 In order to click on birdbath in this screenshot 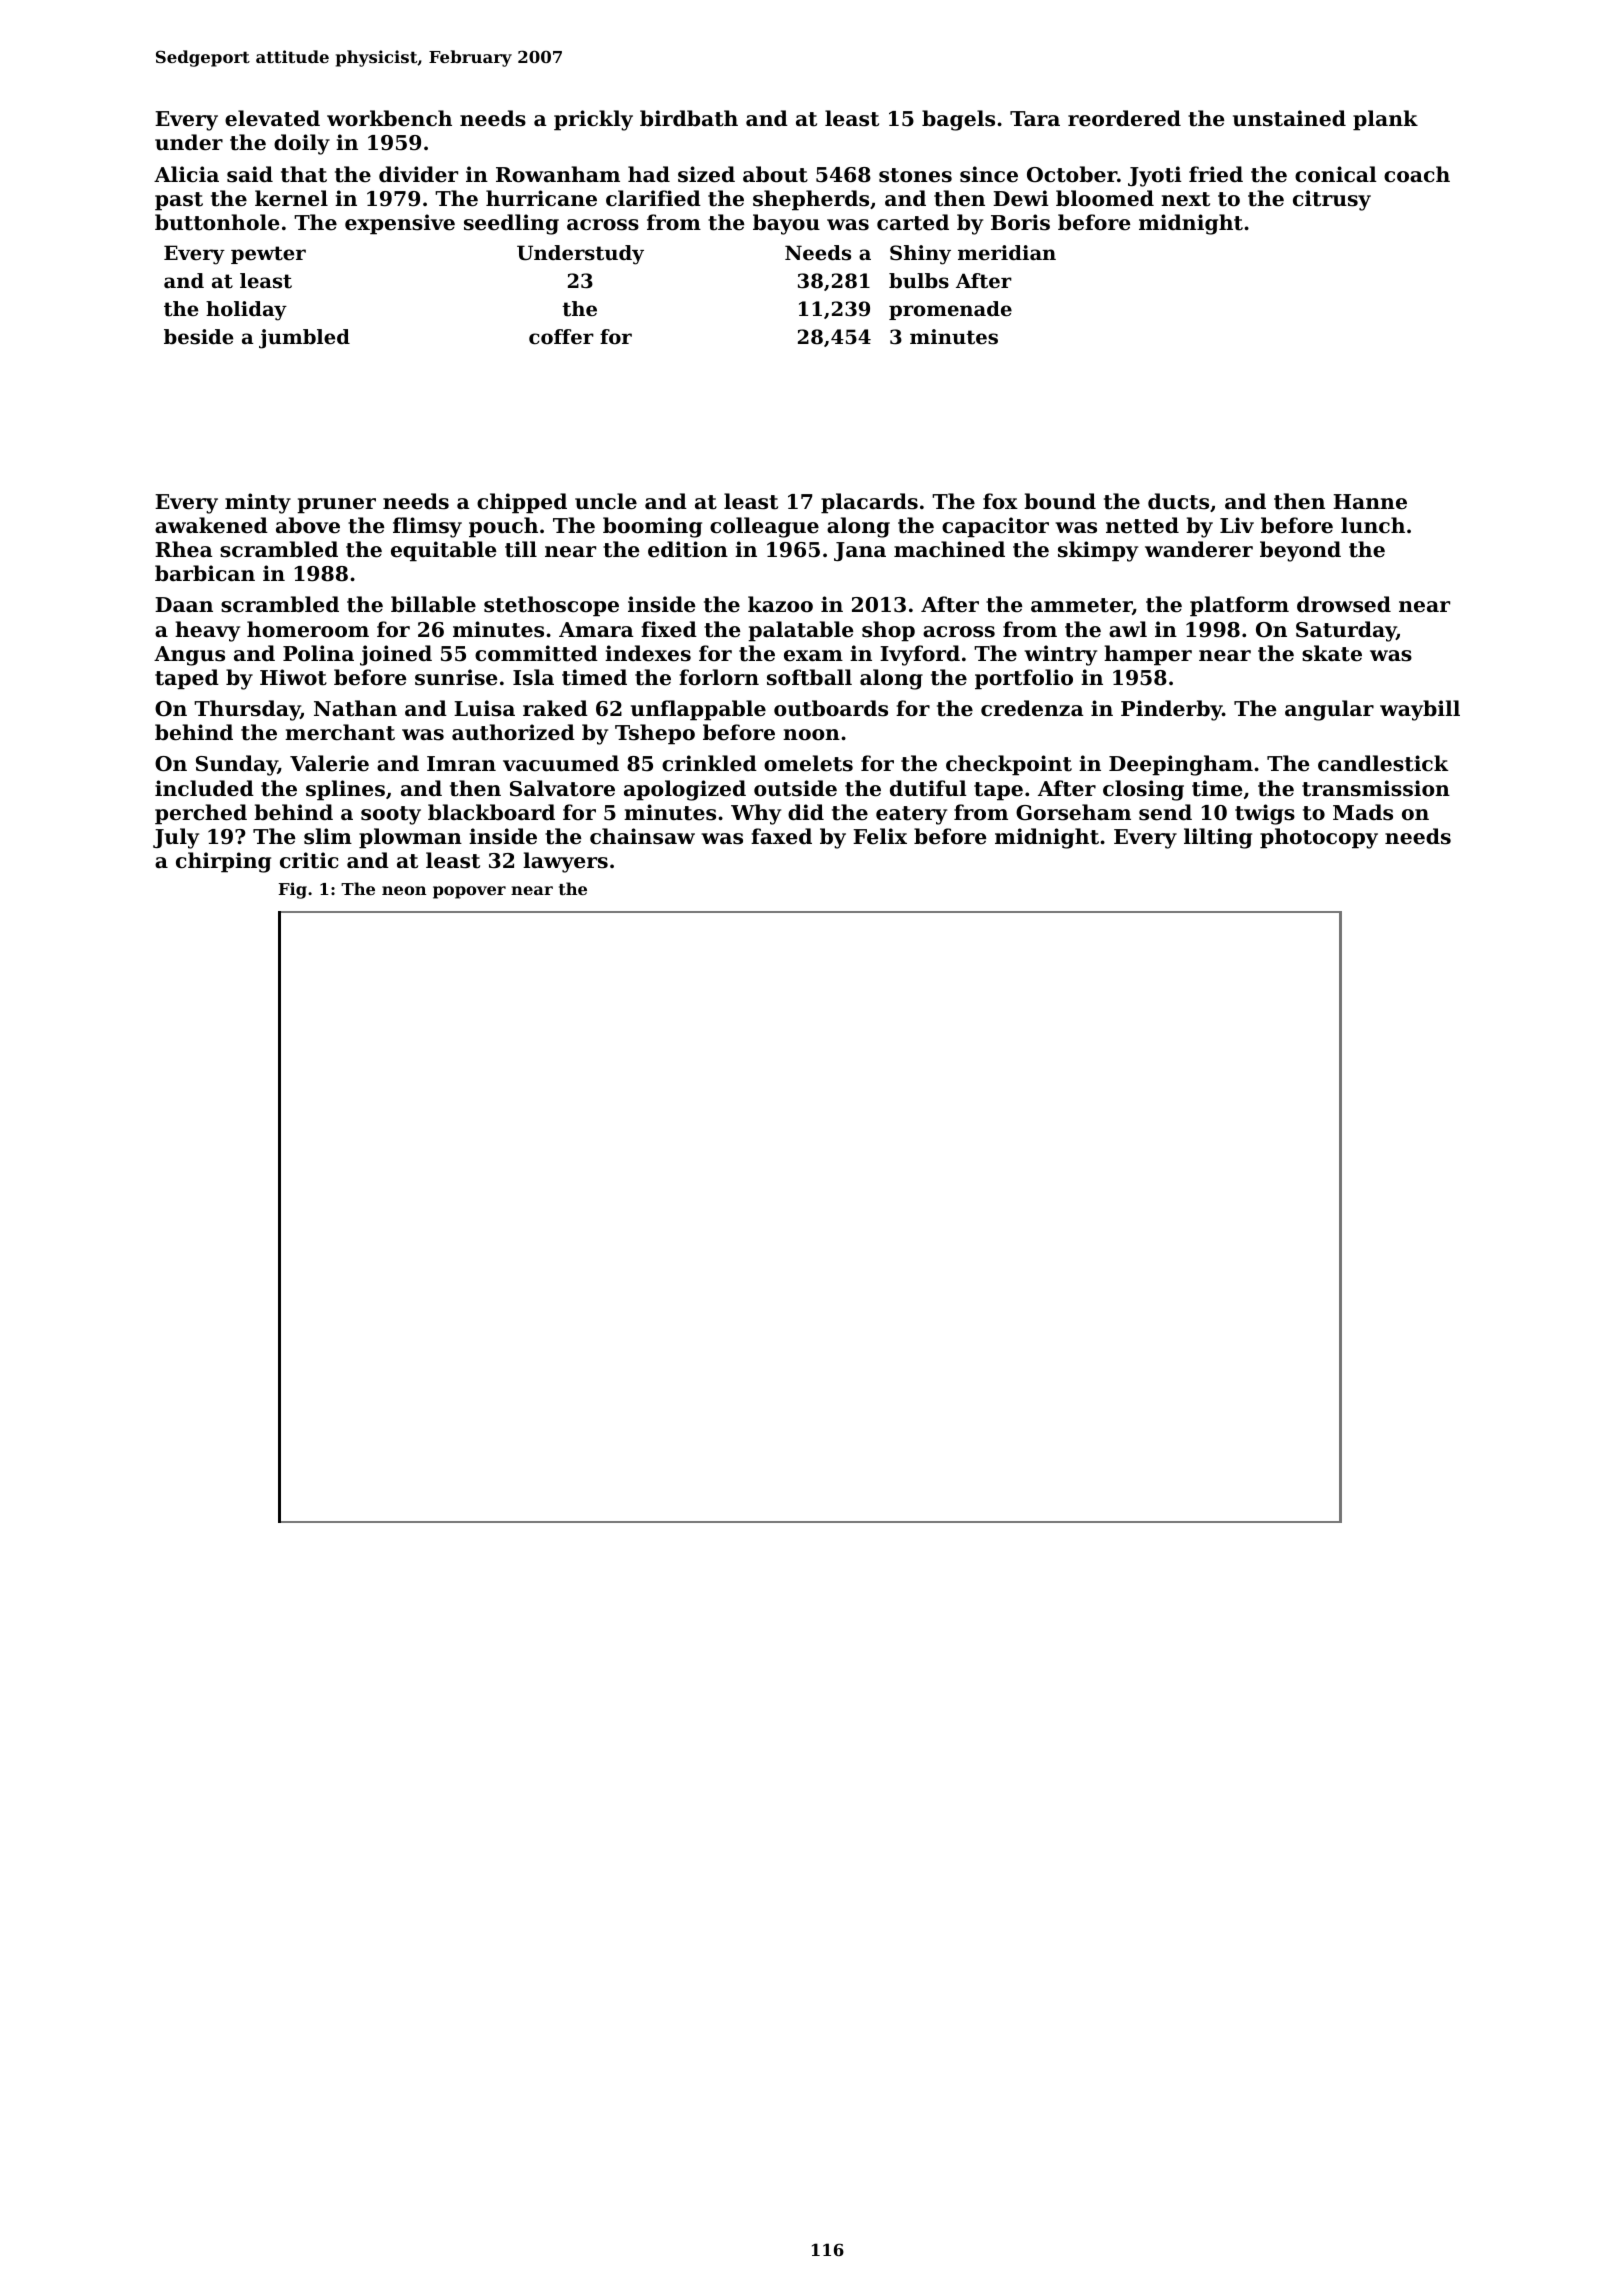, I will do `click(689, 118)`.
